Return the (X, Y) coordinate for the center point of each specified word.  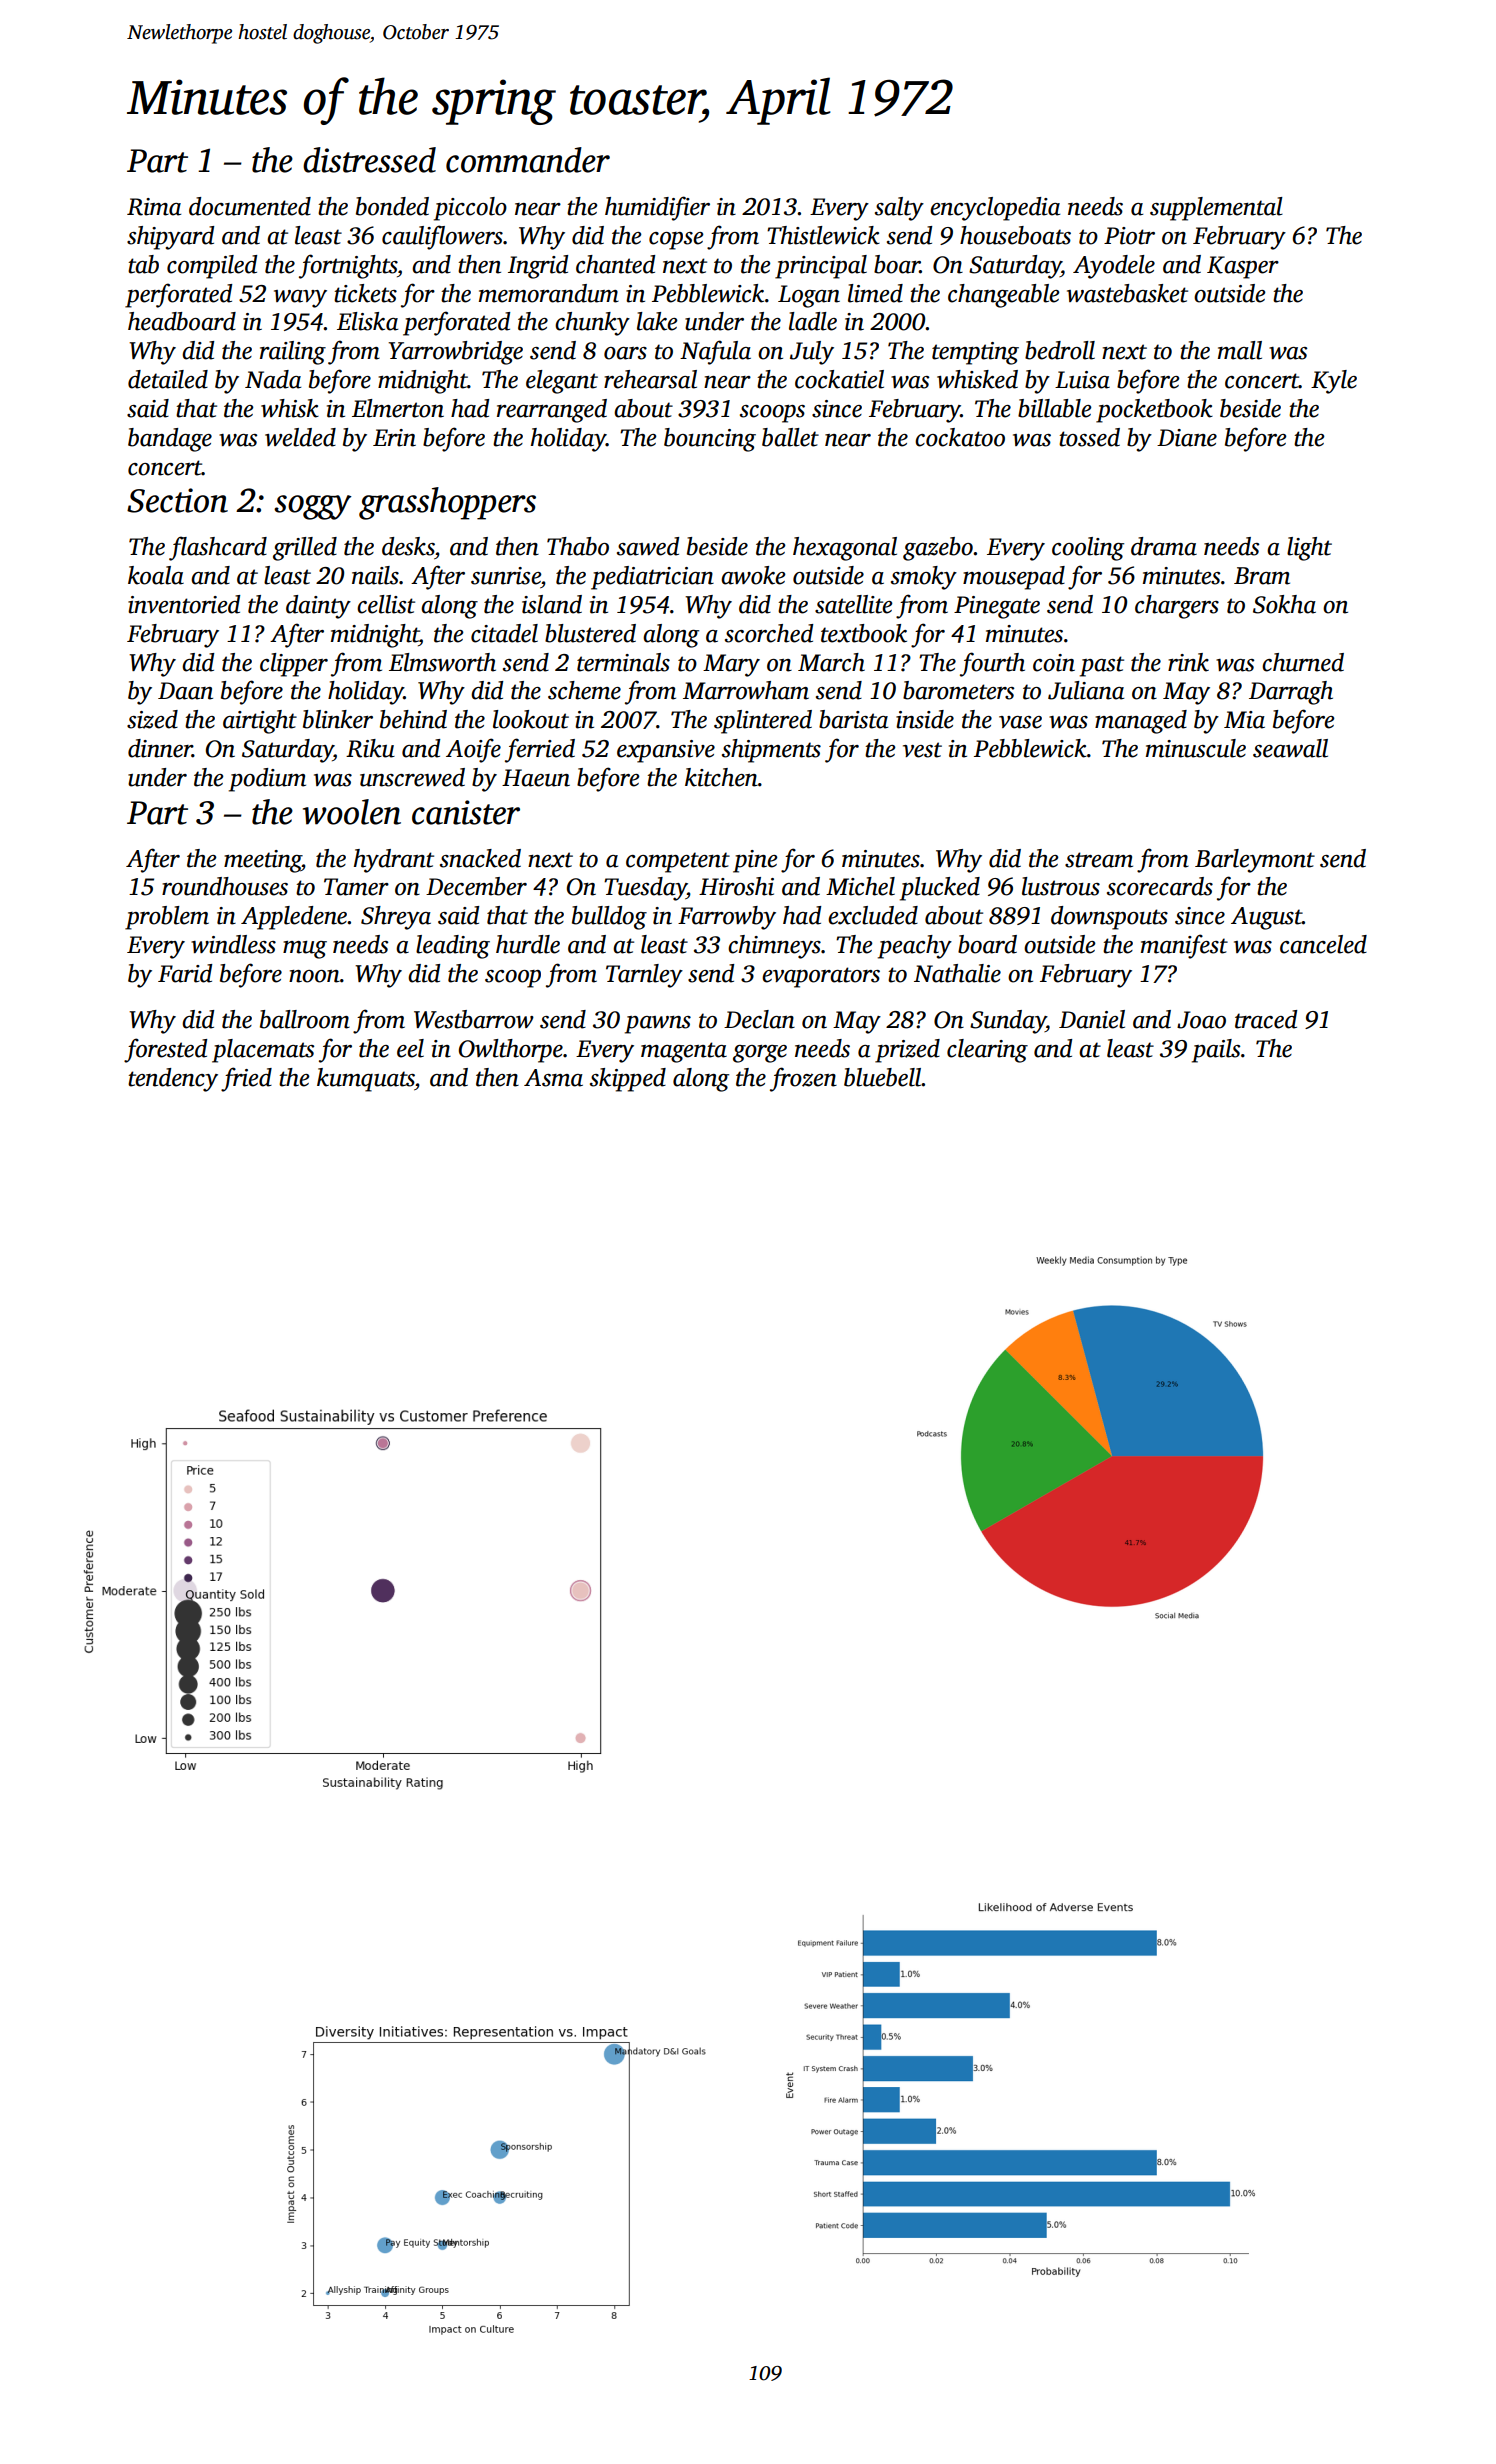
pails (1216, 1051)
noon (314, 976)
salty (899, 209)
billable (1054, 408)
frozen (803, 1079)
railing (293, 353)
